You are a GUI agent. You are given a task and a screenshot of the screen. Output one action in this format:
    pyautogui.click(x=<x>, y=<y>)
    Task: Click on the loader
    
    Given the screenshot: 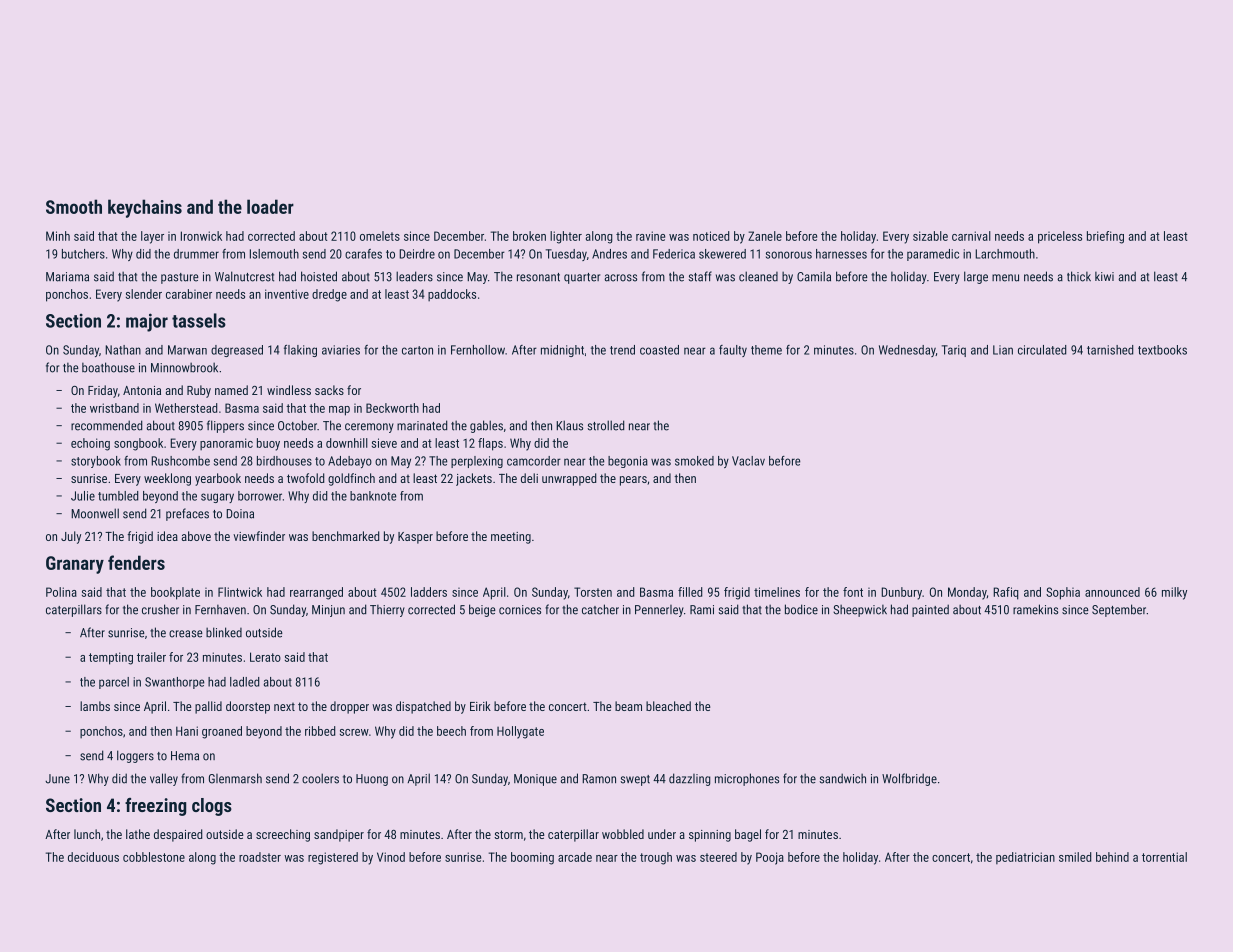 What is the action you would take?
    pyautogui.click(x=270, y=206)
